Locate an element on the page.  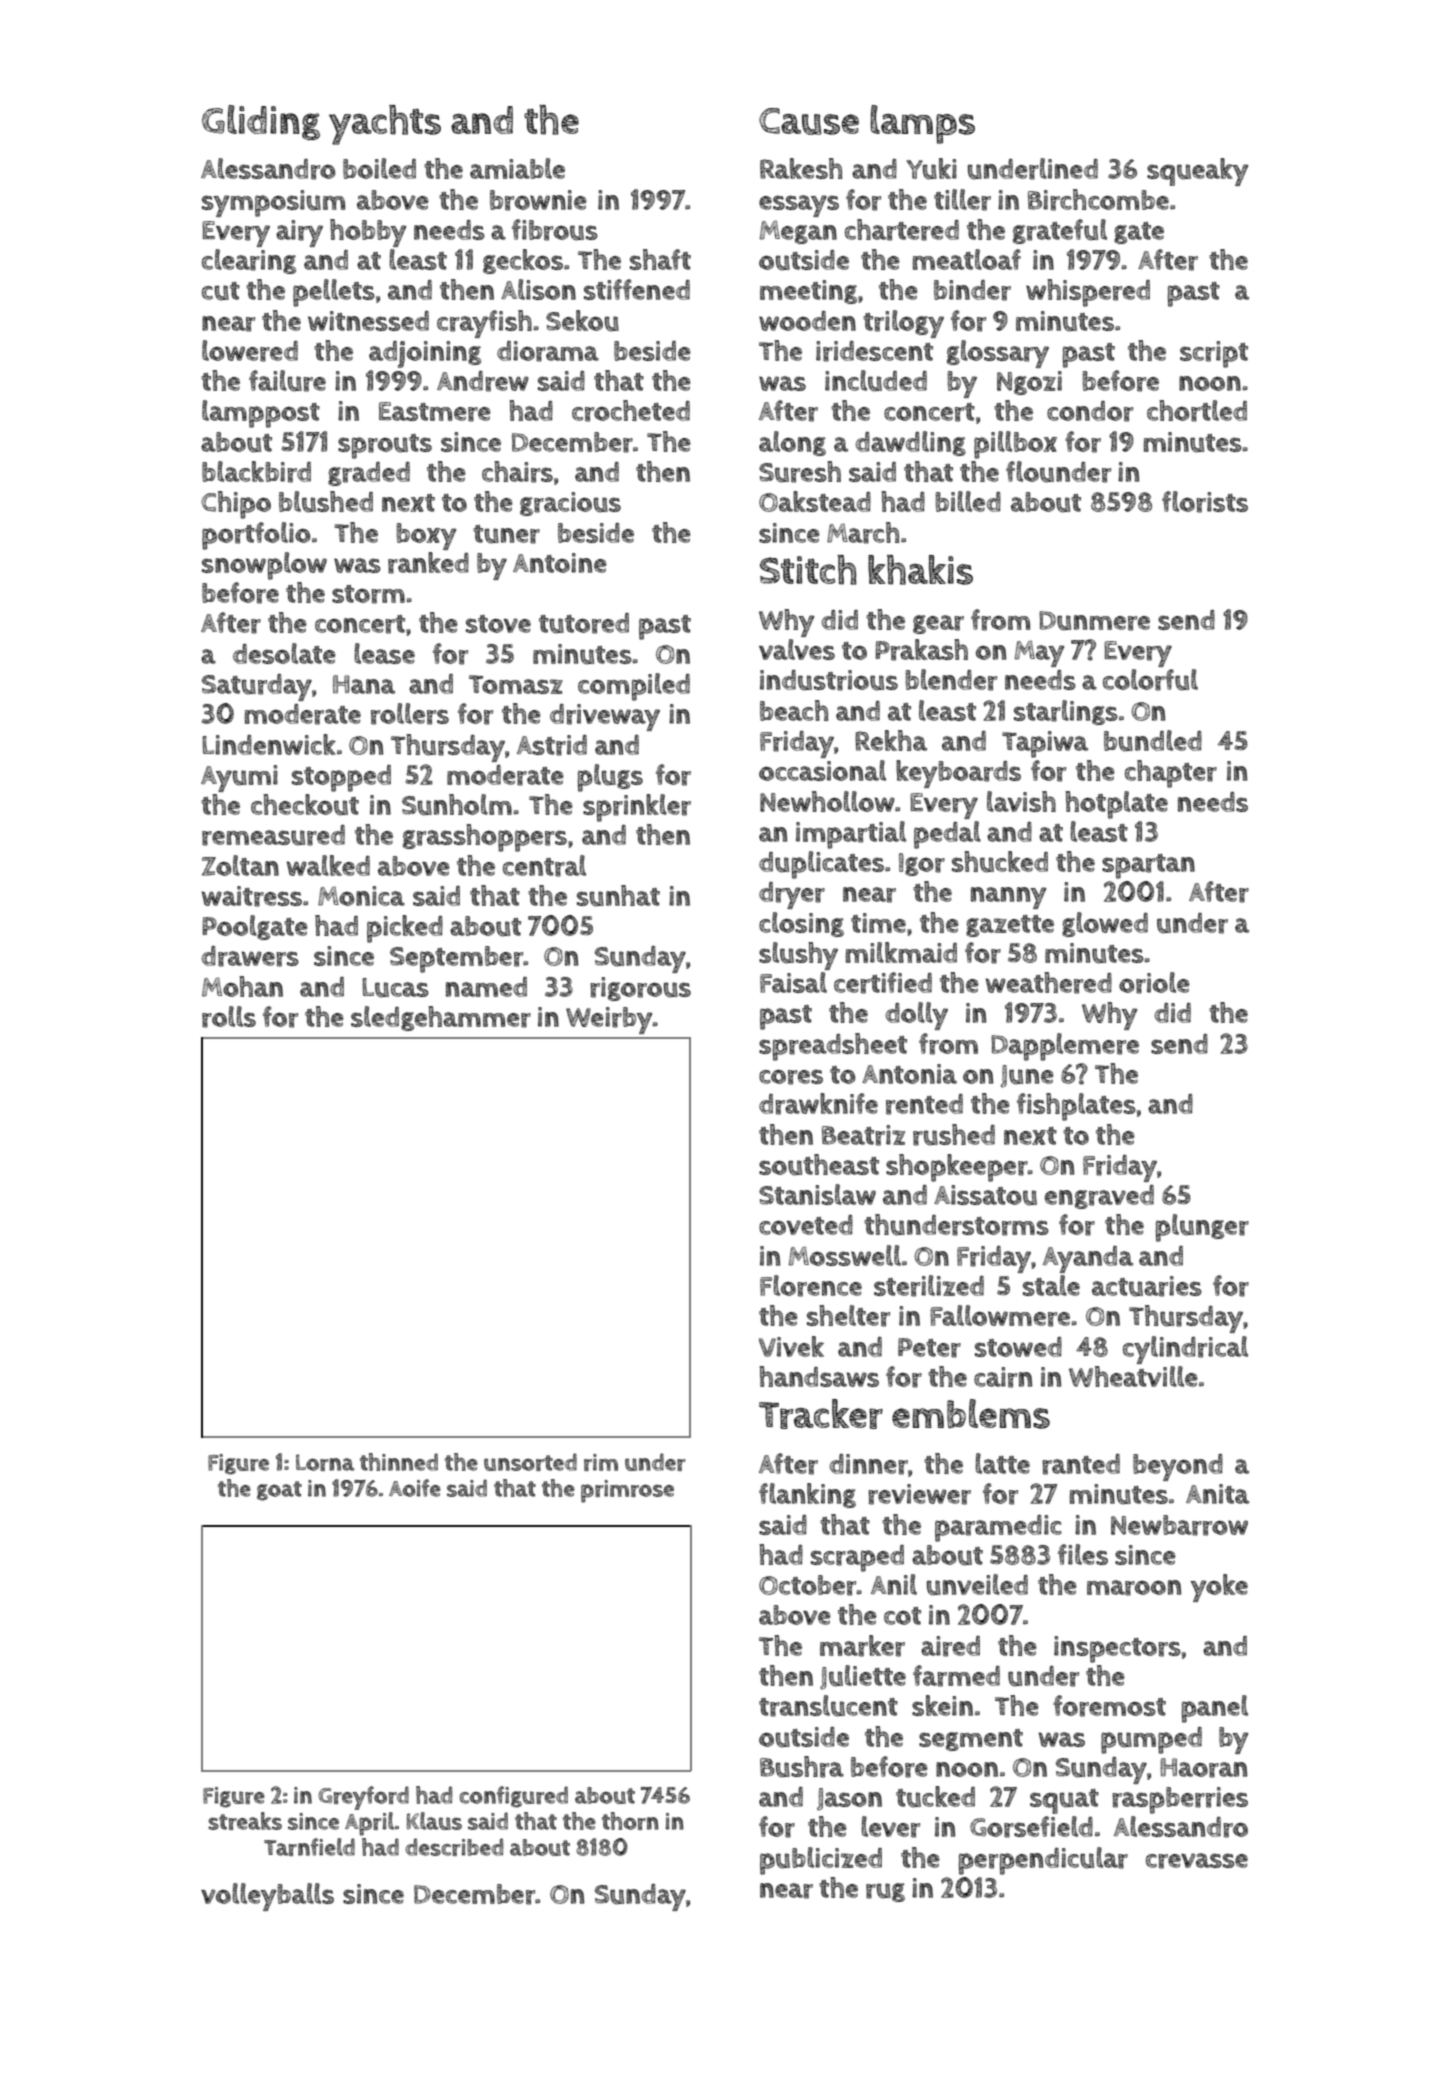
script is located at coordinates (1214, 354).
